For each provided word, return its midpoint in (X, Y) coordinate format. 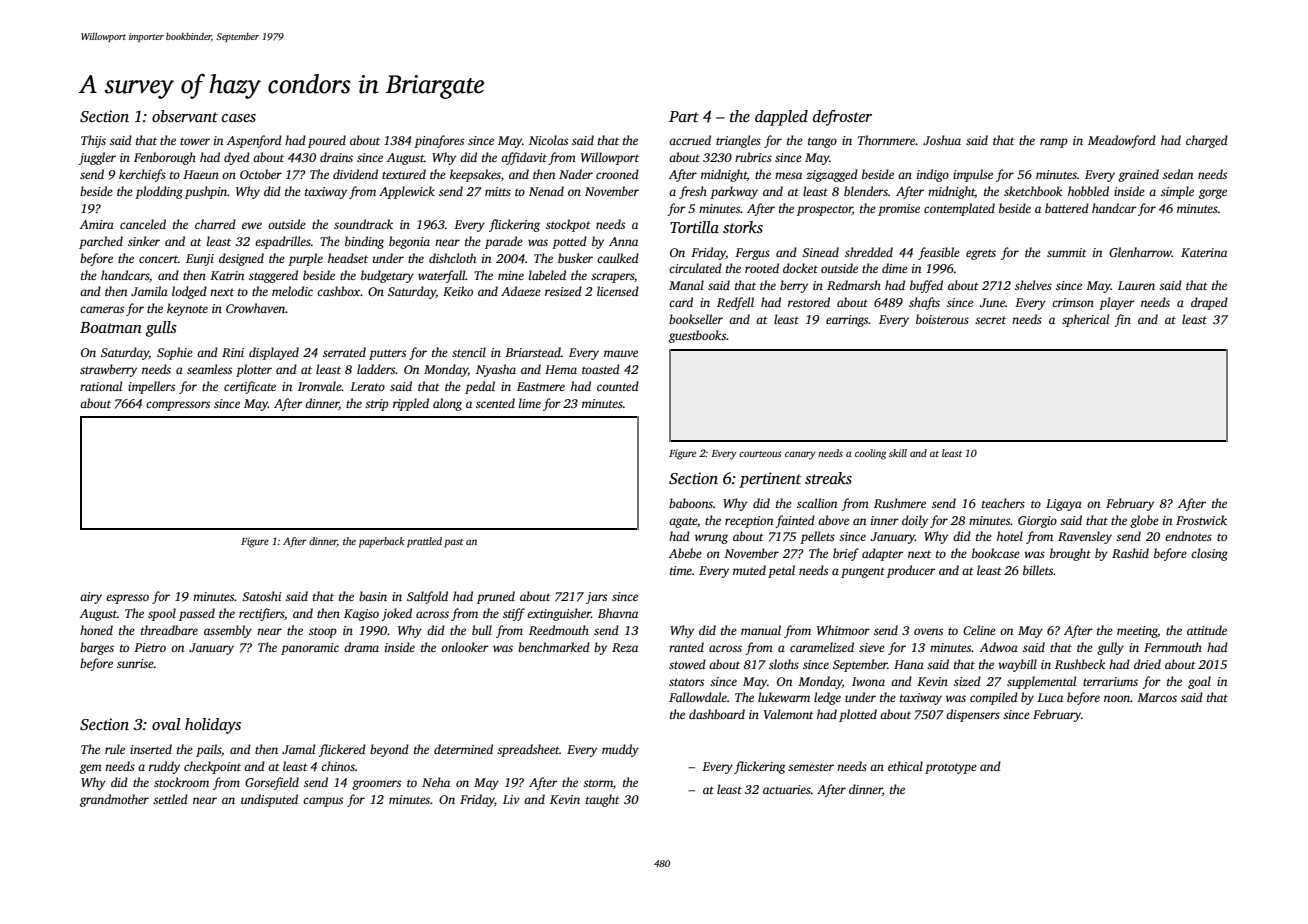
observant (185, 116)
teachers (1003, 503)
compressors (178, 406)
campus (323, 802)
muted (749, 570)
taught (603, 800)
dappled (781, 118)
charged (1207, 141)
